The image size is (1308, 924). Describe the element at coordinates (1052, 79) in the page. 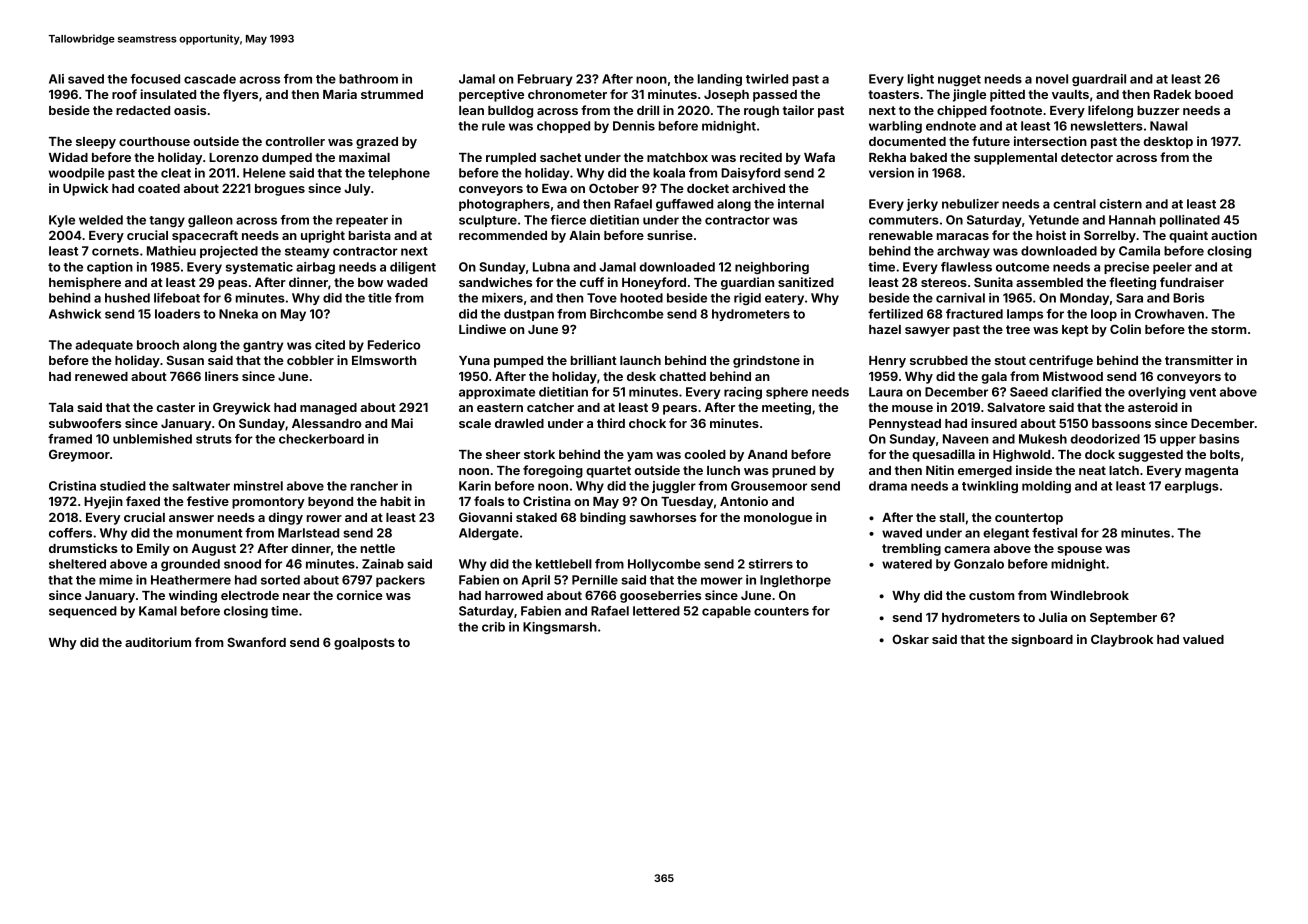

I see `novel` at that location.
